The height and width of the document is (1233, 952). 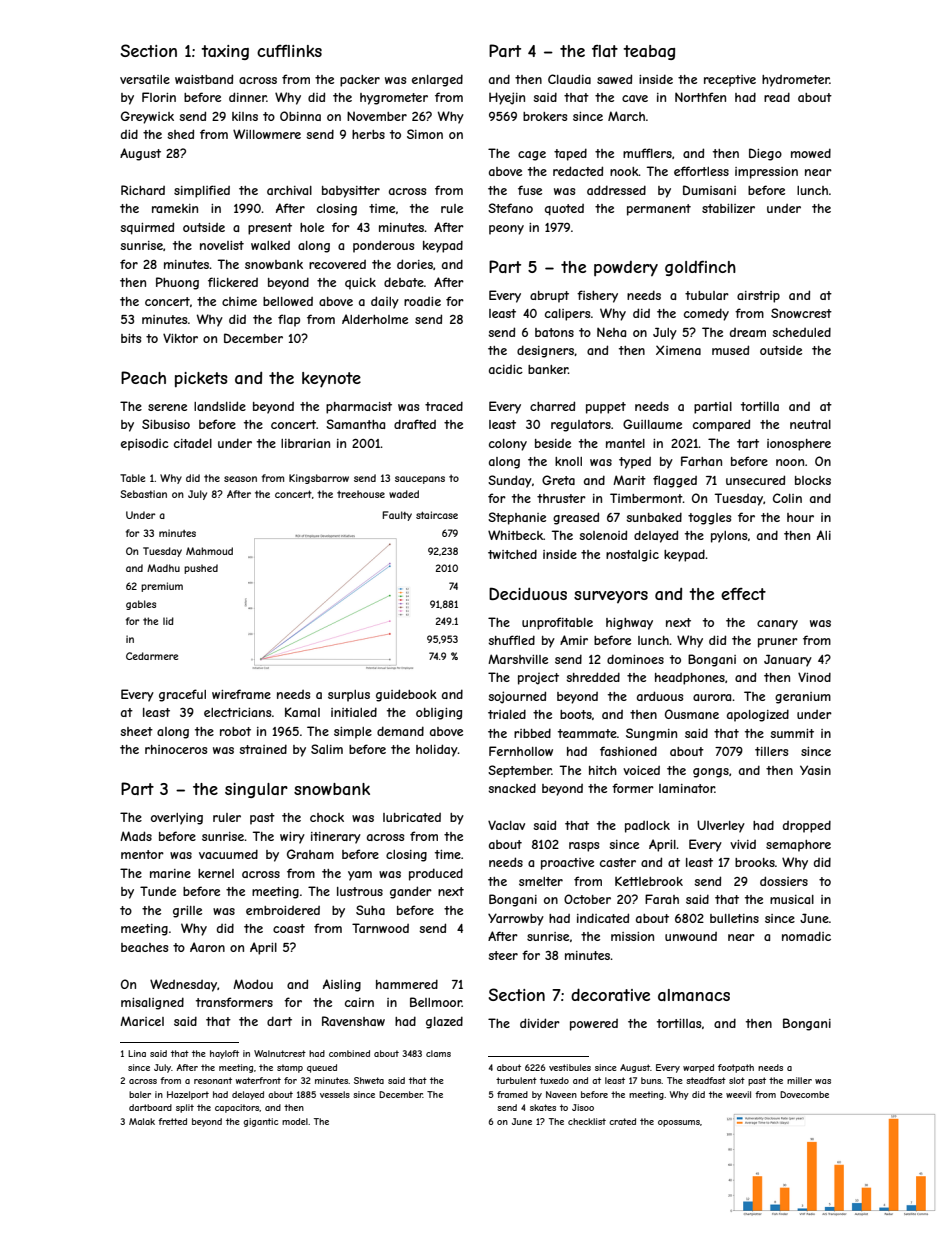 What do you see at coordinates (295, 1121) in the document?
I see `model` at bounding box center [295, 1121].
